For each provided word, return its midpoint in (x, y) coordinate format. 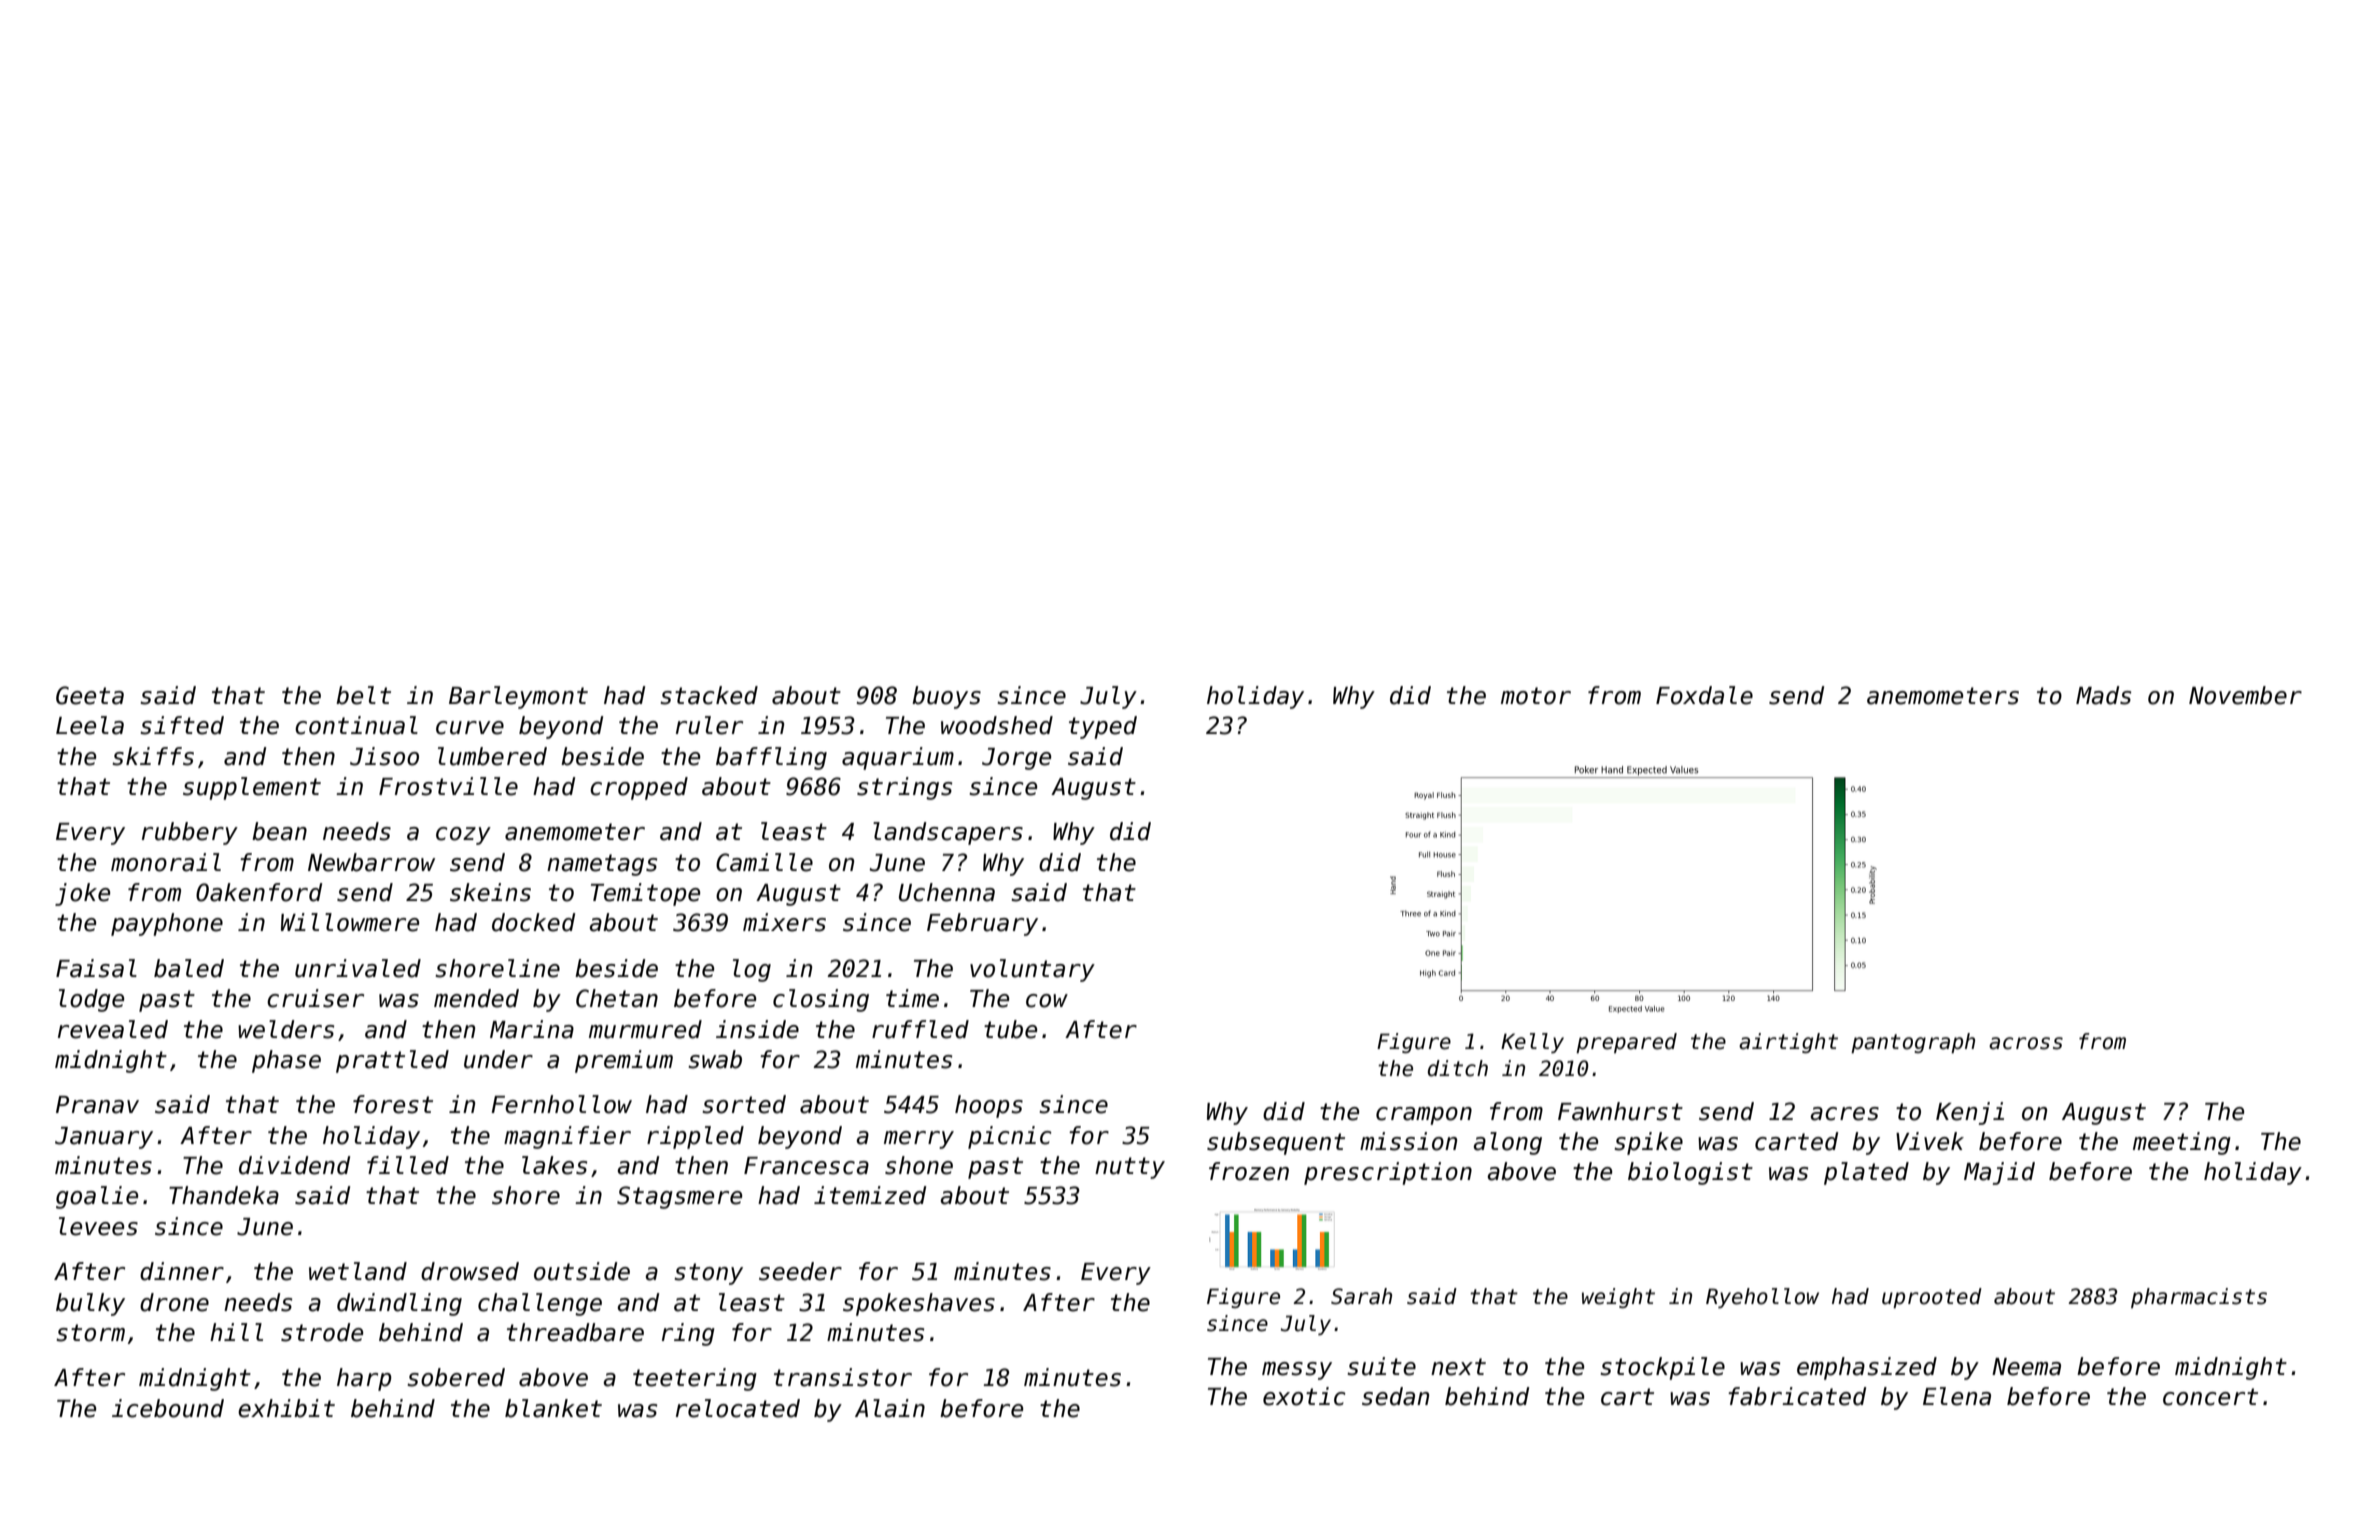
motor (1536, 696)
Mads (2103, 695)
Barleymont (518, 697)
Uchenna (947, 892)
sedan (1395, 1396)
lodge (91, 1000)
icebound (168, 1408)
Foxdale (1704, 695)
